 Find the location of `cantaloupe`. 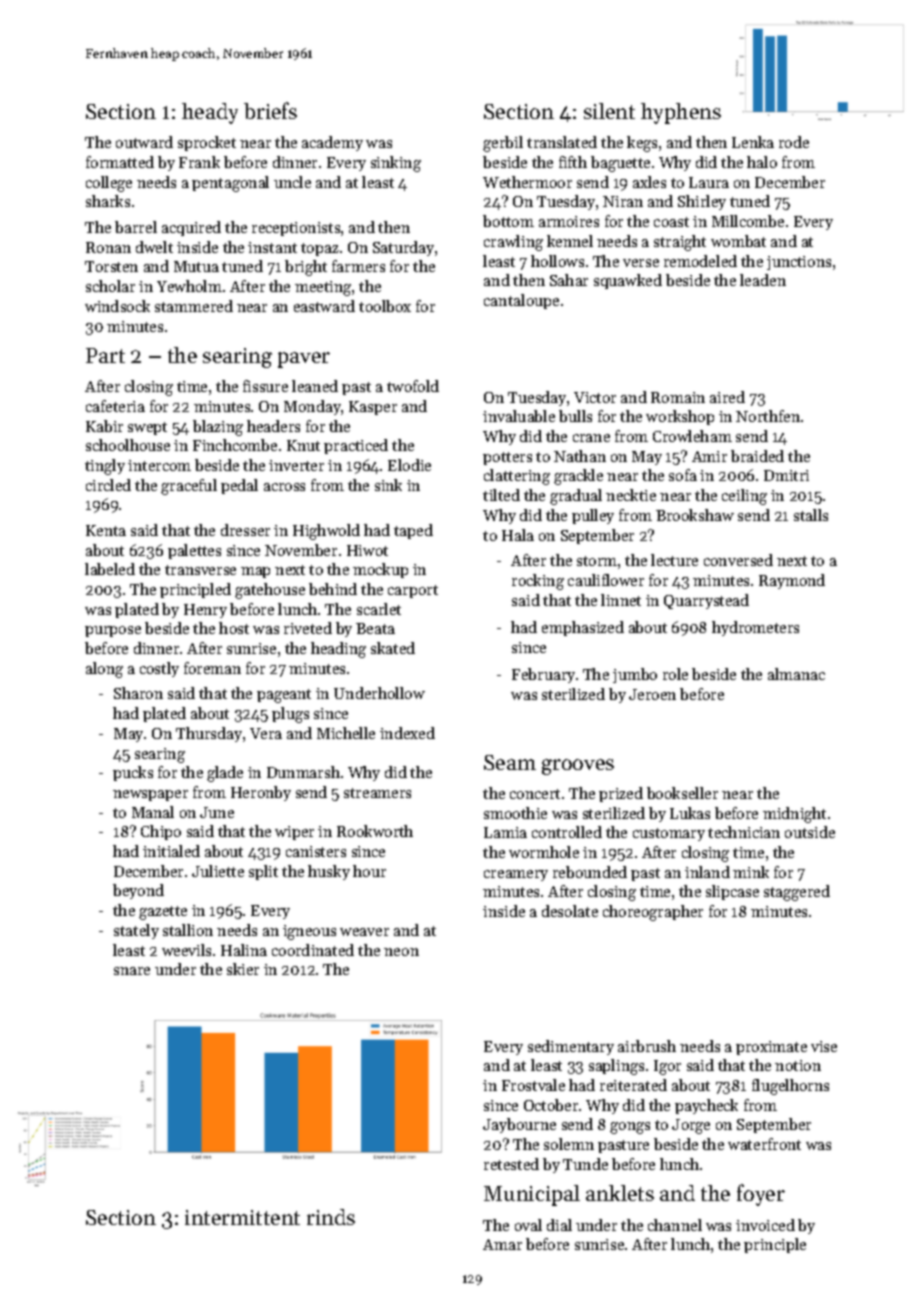

cantaloupe is located at coordinates (521, 301).
